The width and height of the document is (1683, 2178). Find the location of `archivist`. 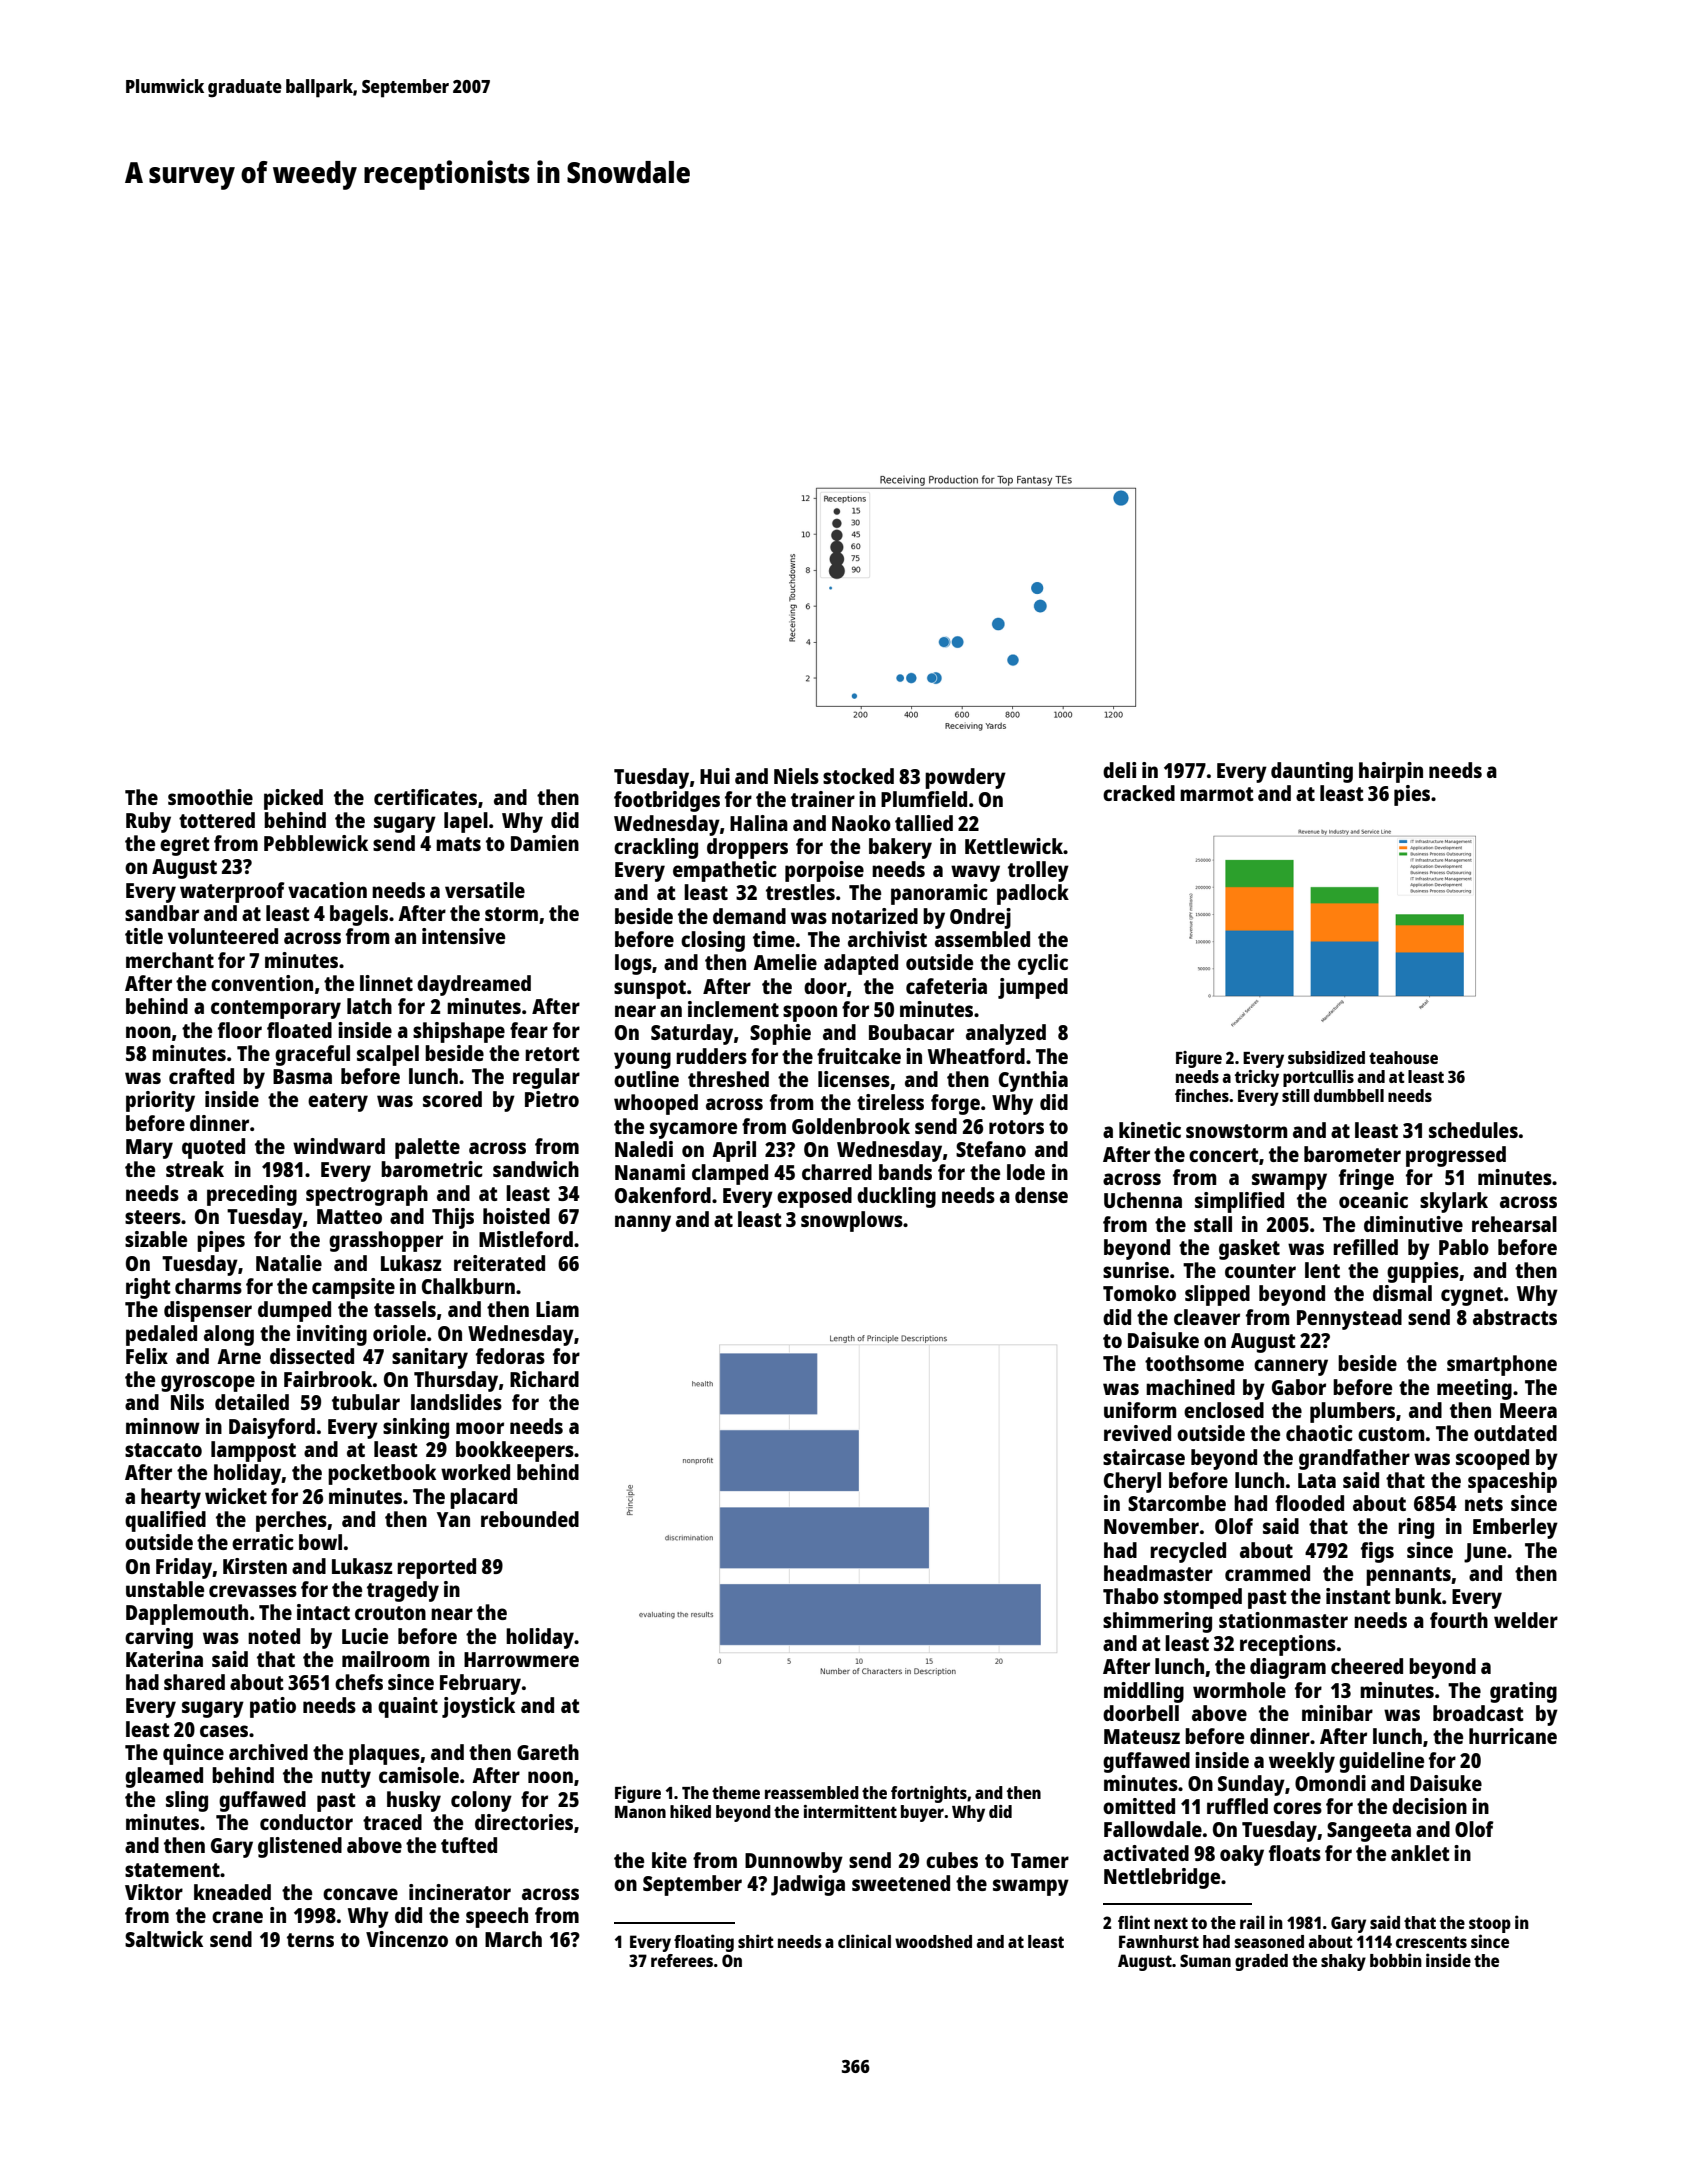

archivist is located at coordinates (887, 939).
